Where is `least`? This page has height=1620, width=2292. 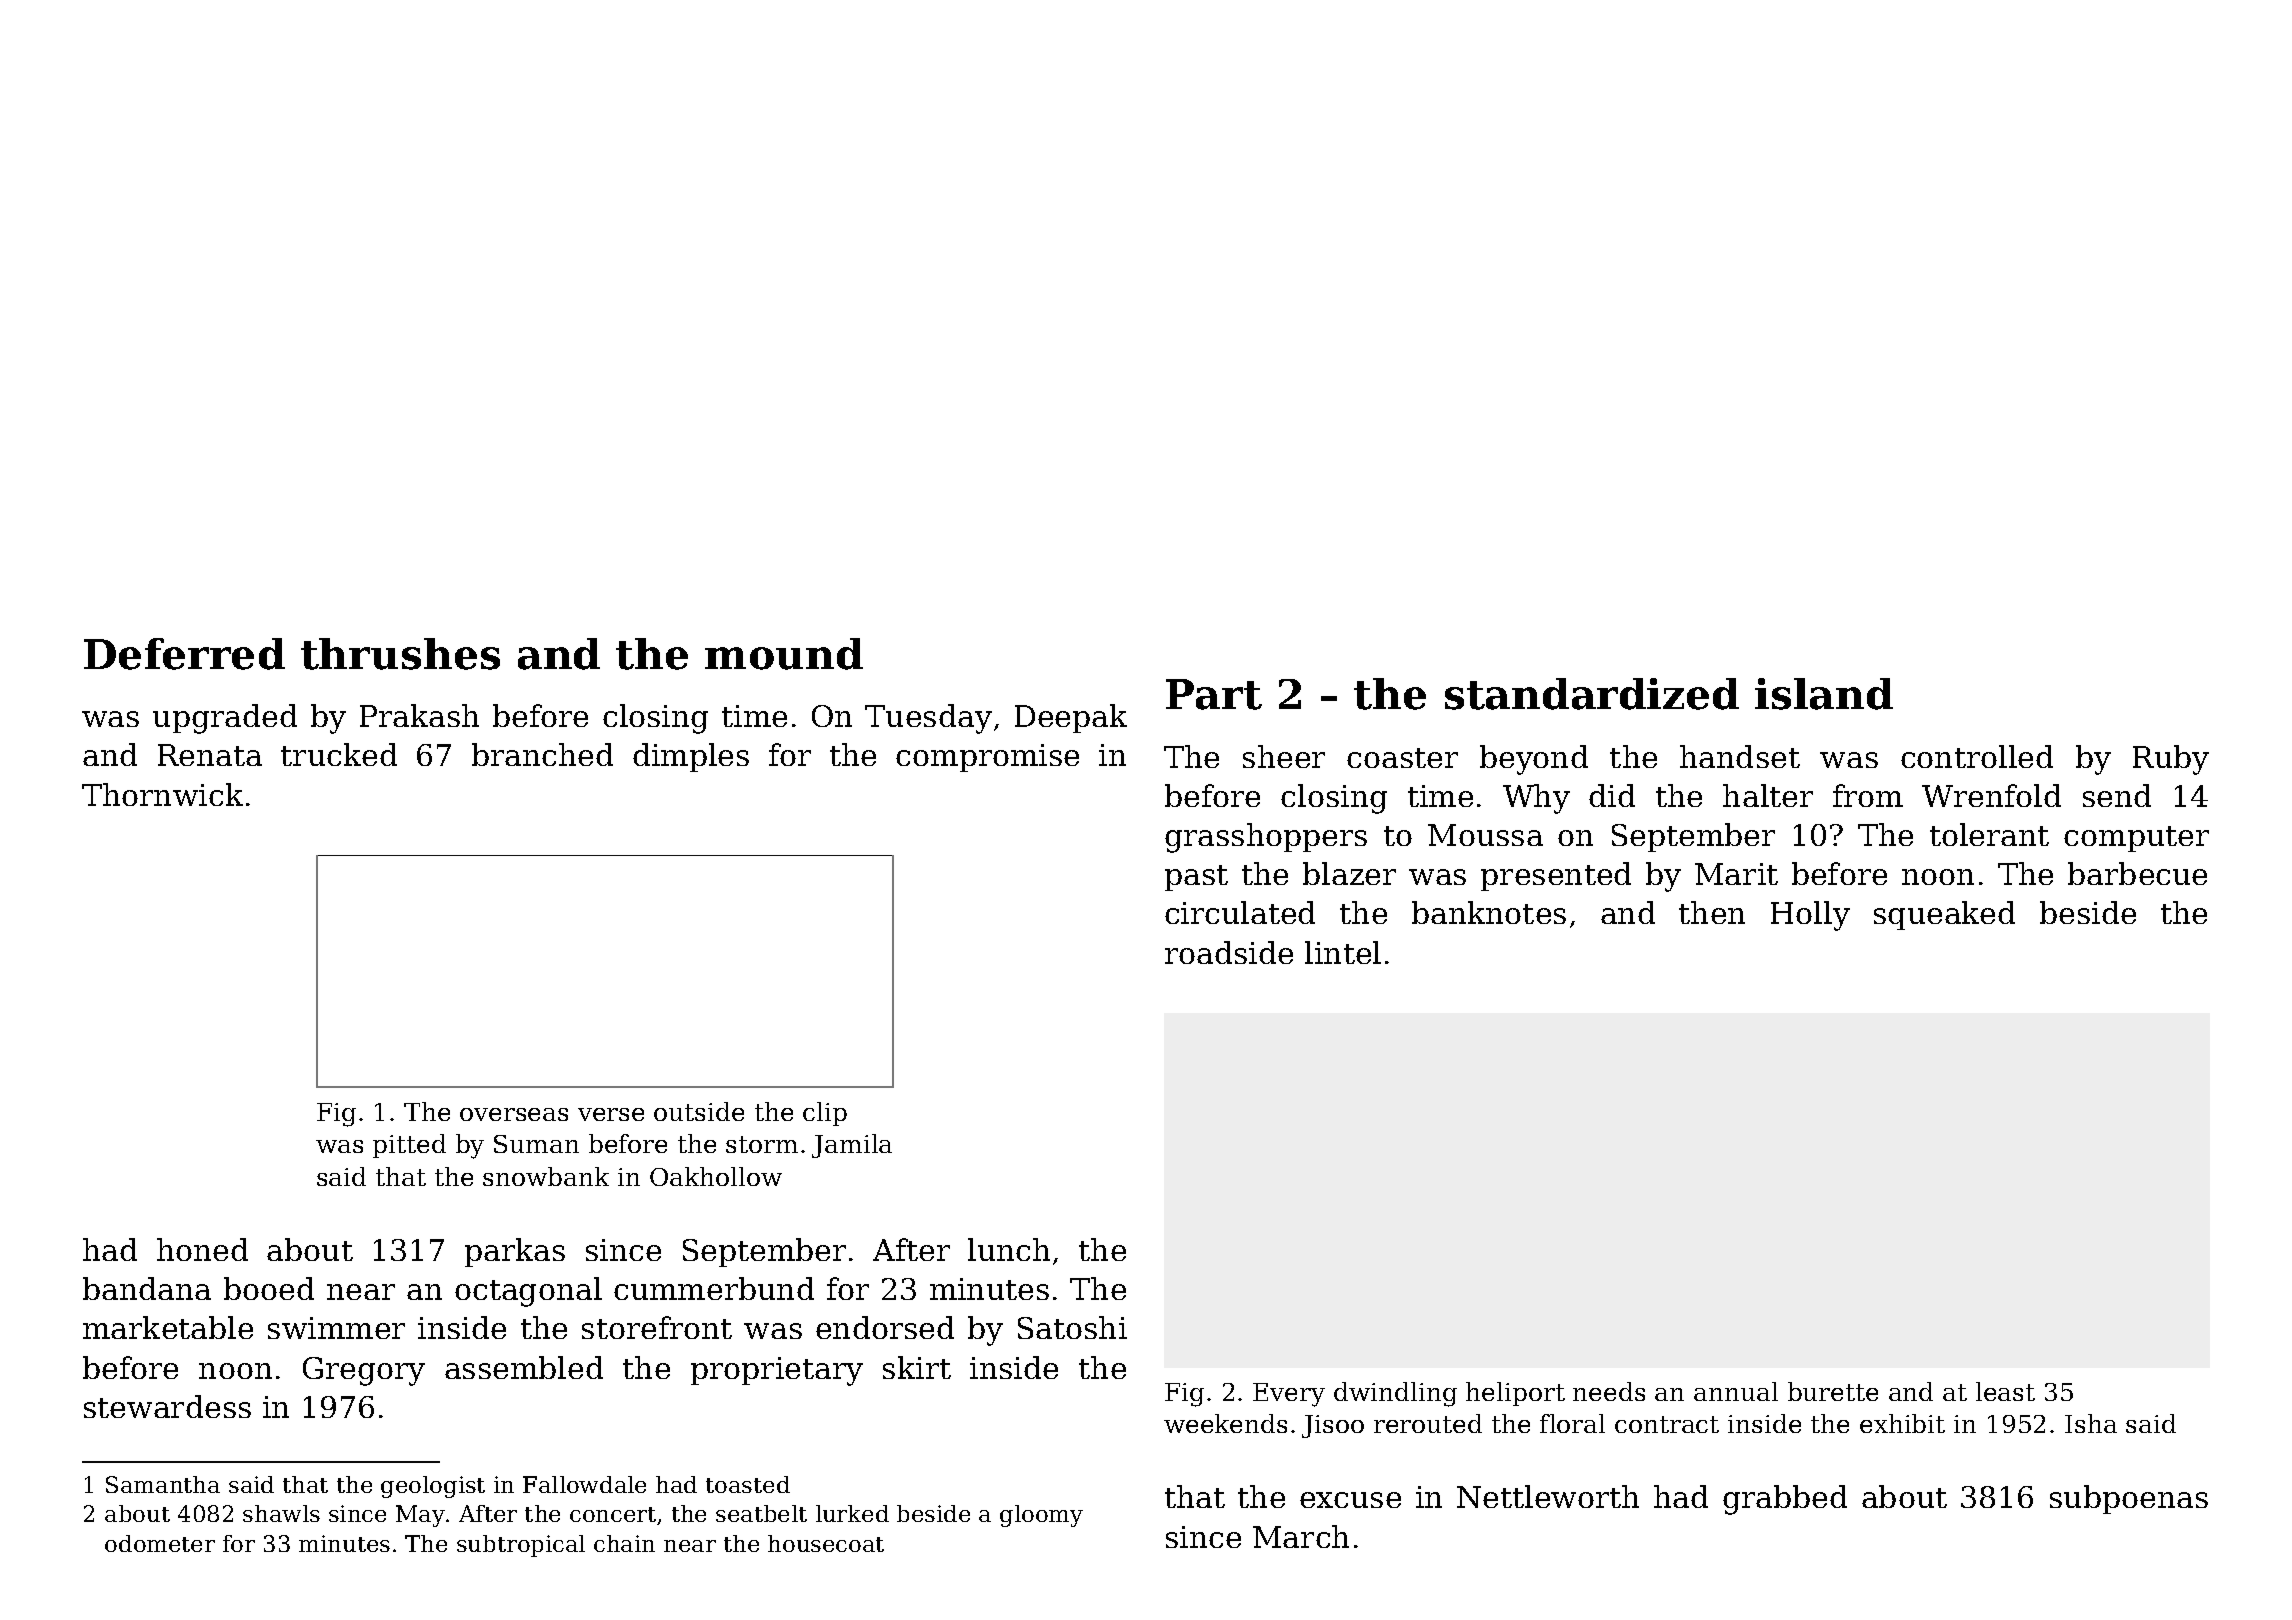
least is located at coordinates (2005, 1391).
